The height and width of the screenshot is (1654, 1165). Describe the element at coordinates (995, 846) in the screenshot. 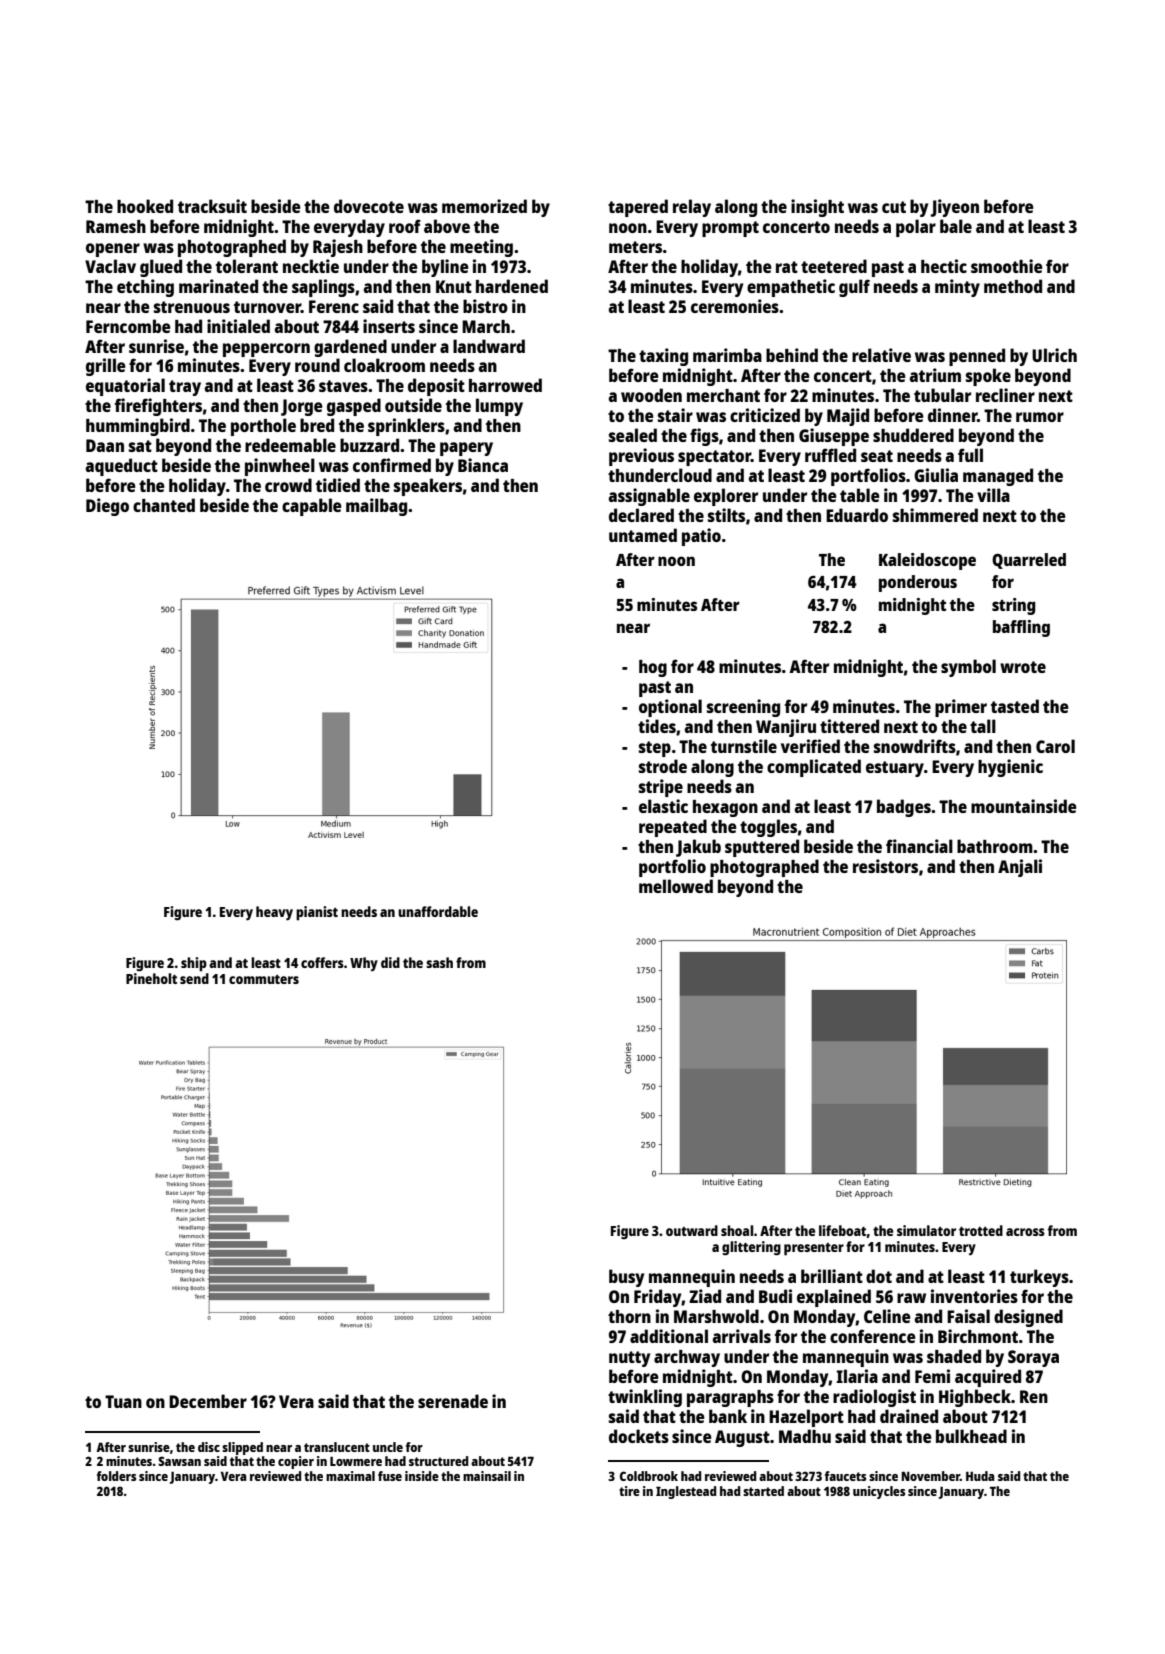

I see `bathroom` at that location.
